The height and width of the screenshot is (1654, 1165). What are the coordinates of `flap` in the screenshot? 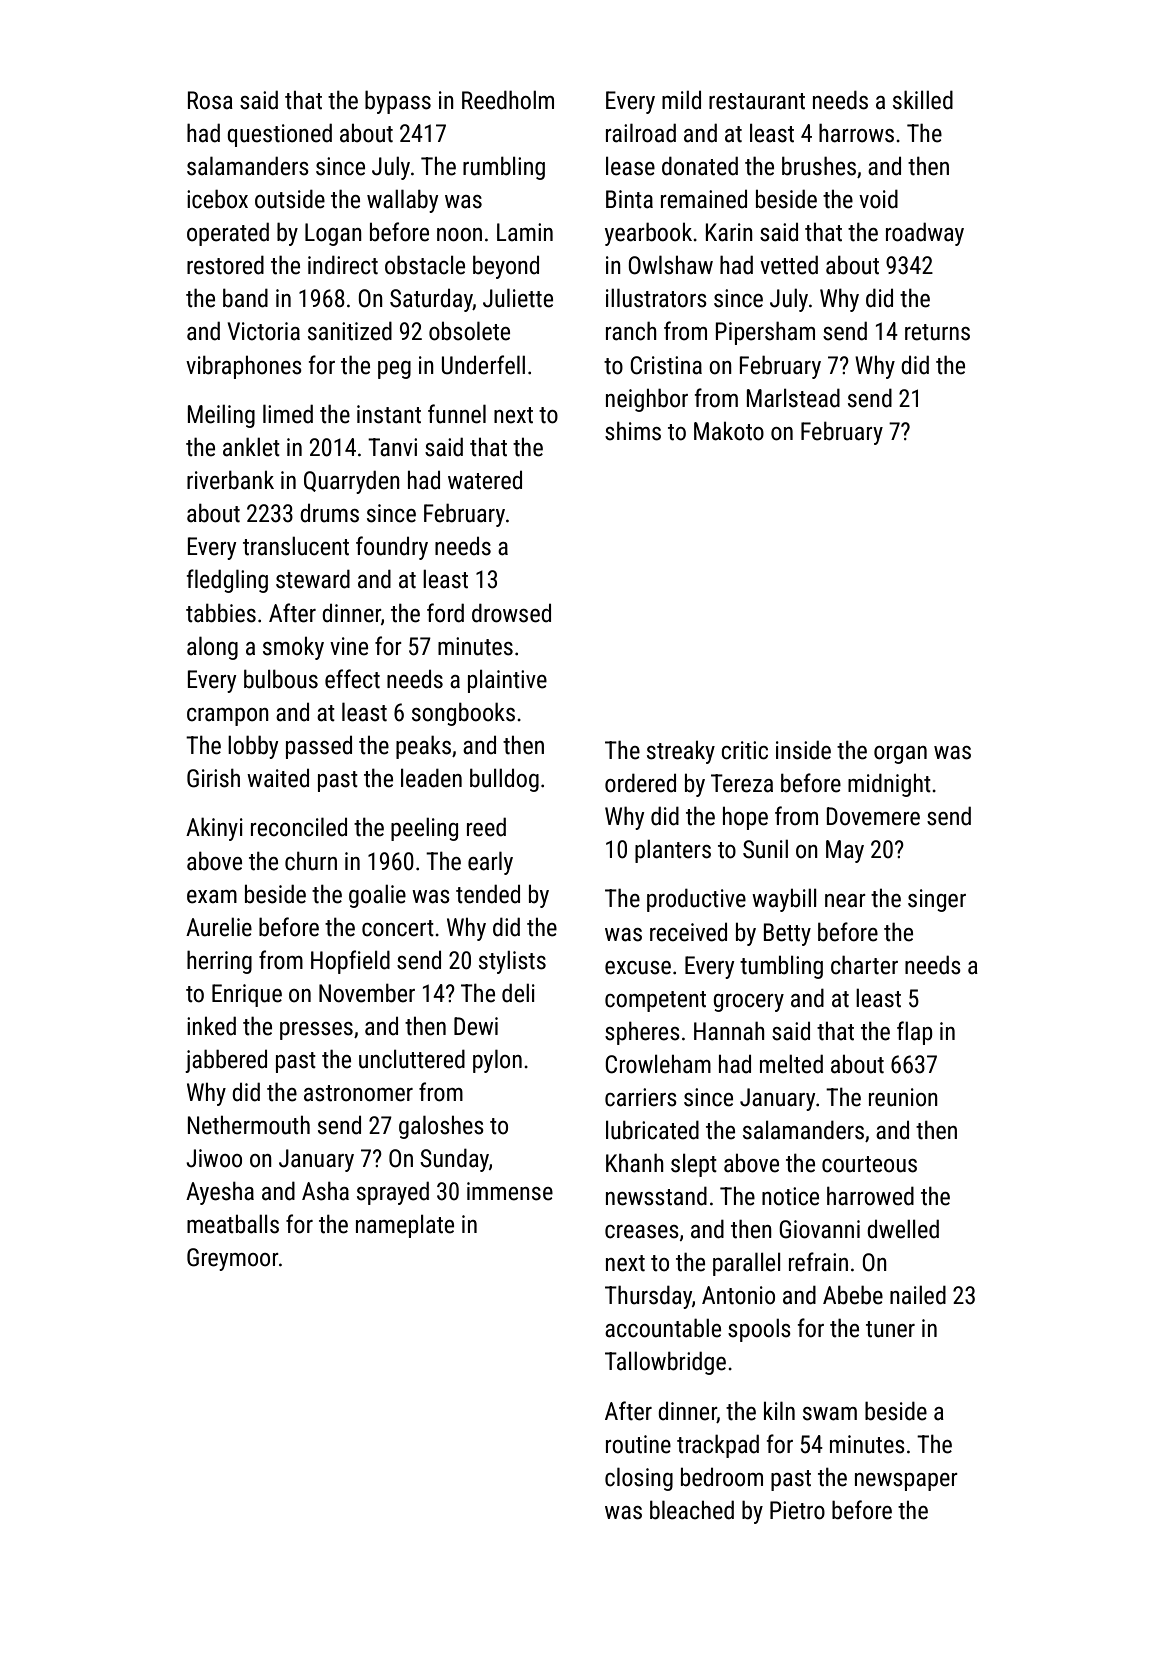 It's located at (915, 1033).
